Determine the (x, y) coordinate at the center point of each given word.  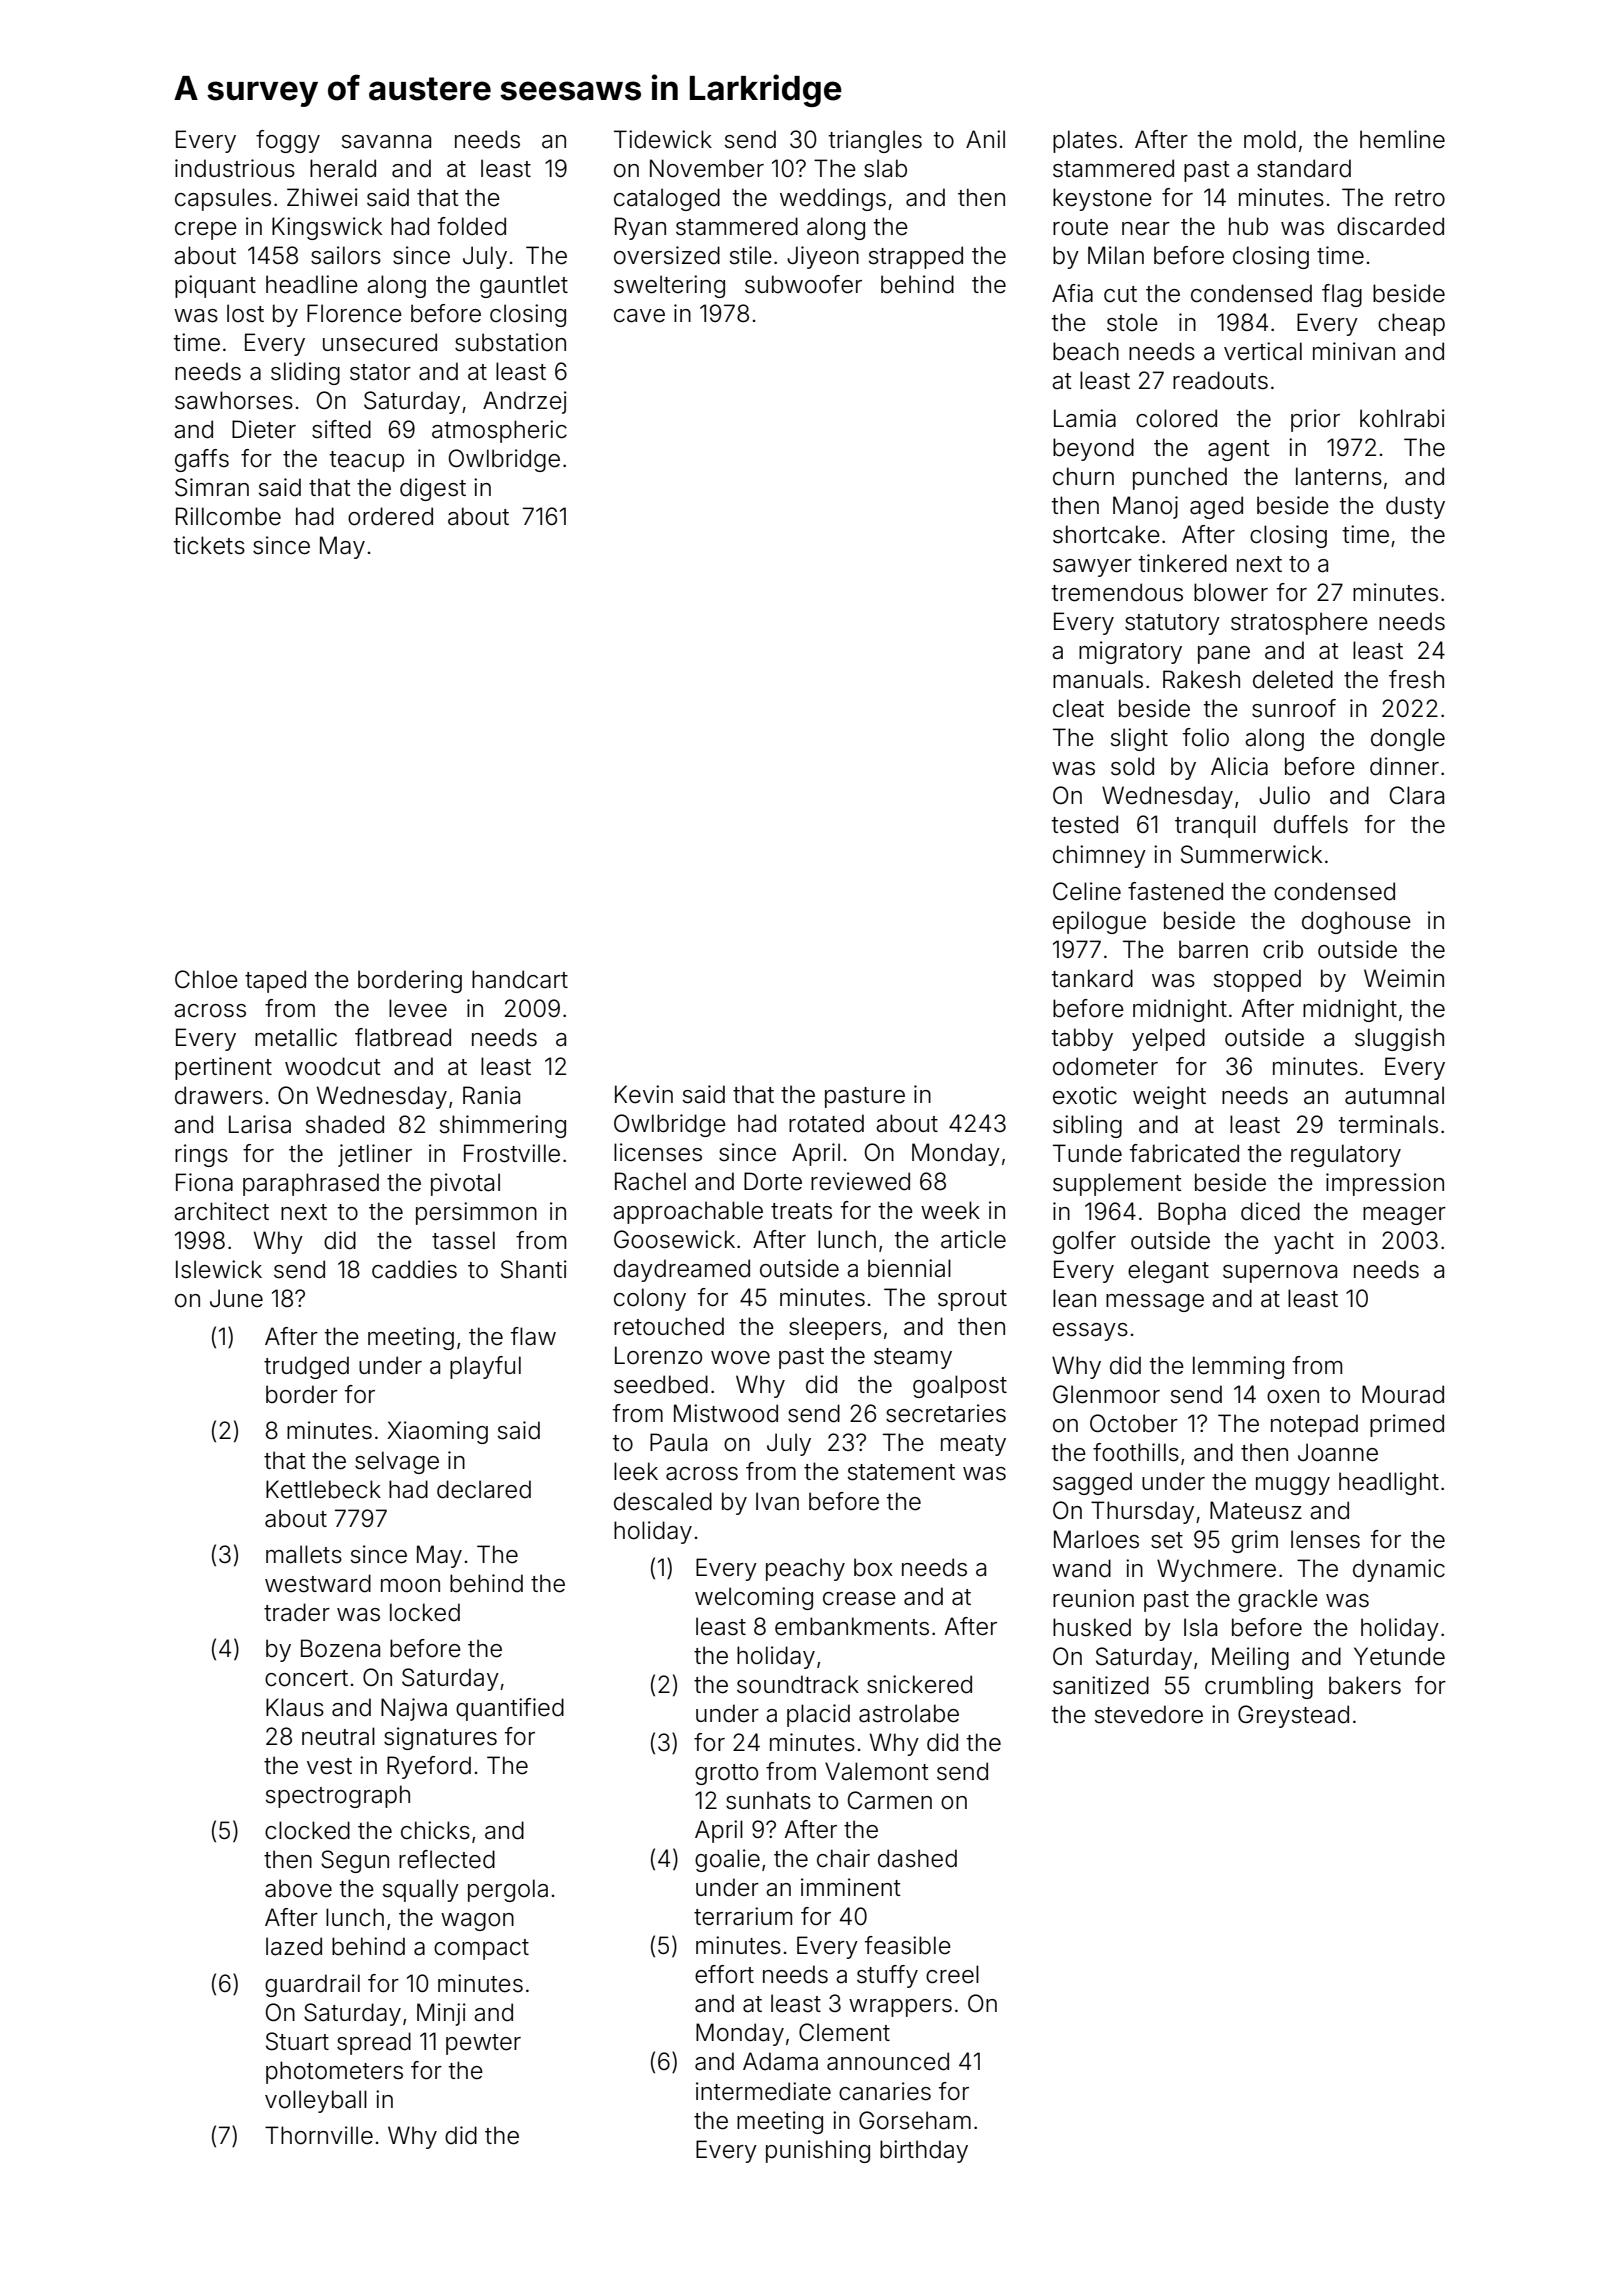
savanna (386, 142)
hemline (1402, 139)
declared (484, 1489)
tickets (209, 545)
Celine (1087, 891)
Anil (985, 139)
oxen (1293, 1397)
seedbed (661, 1384)
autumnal (1394, 1095)
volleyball (316, 2101)
